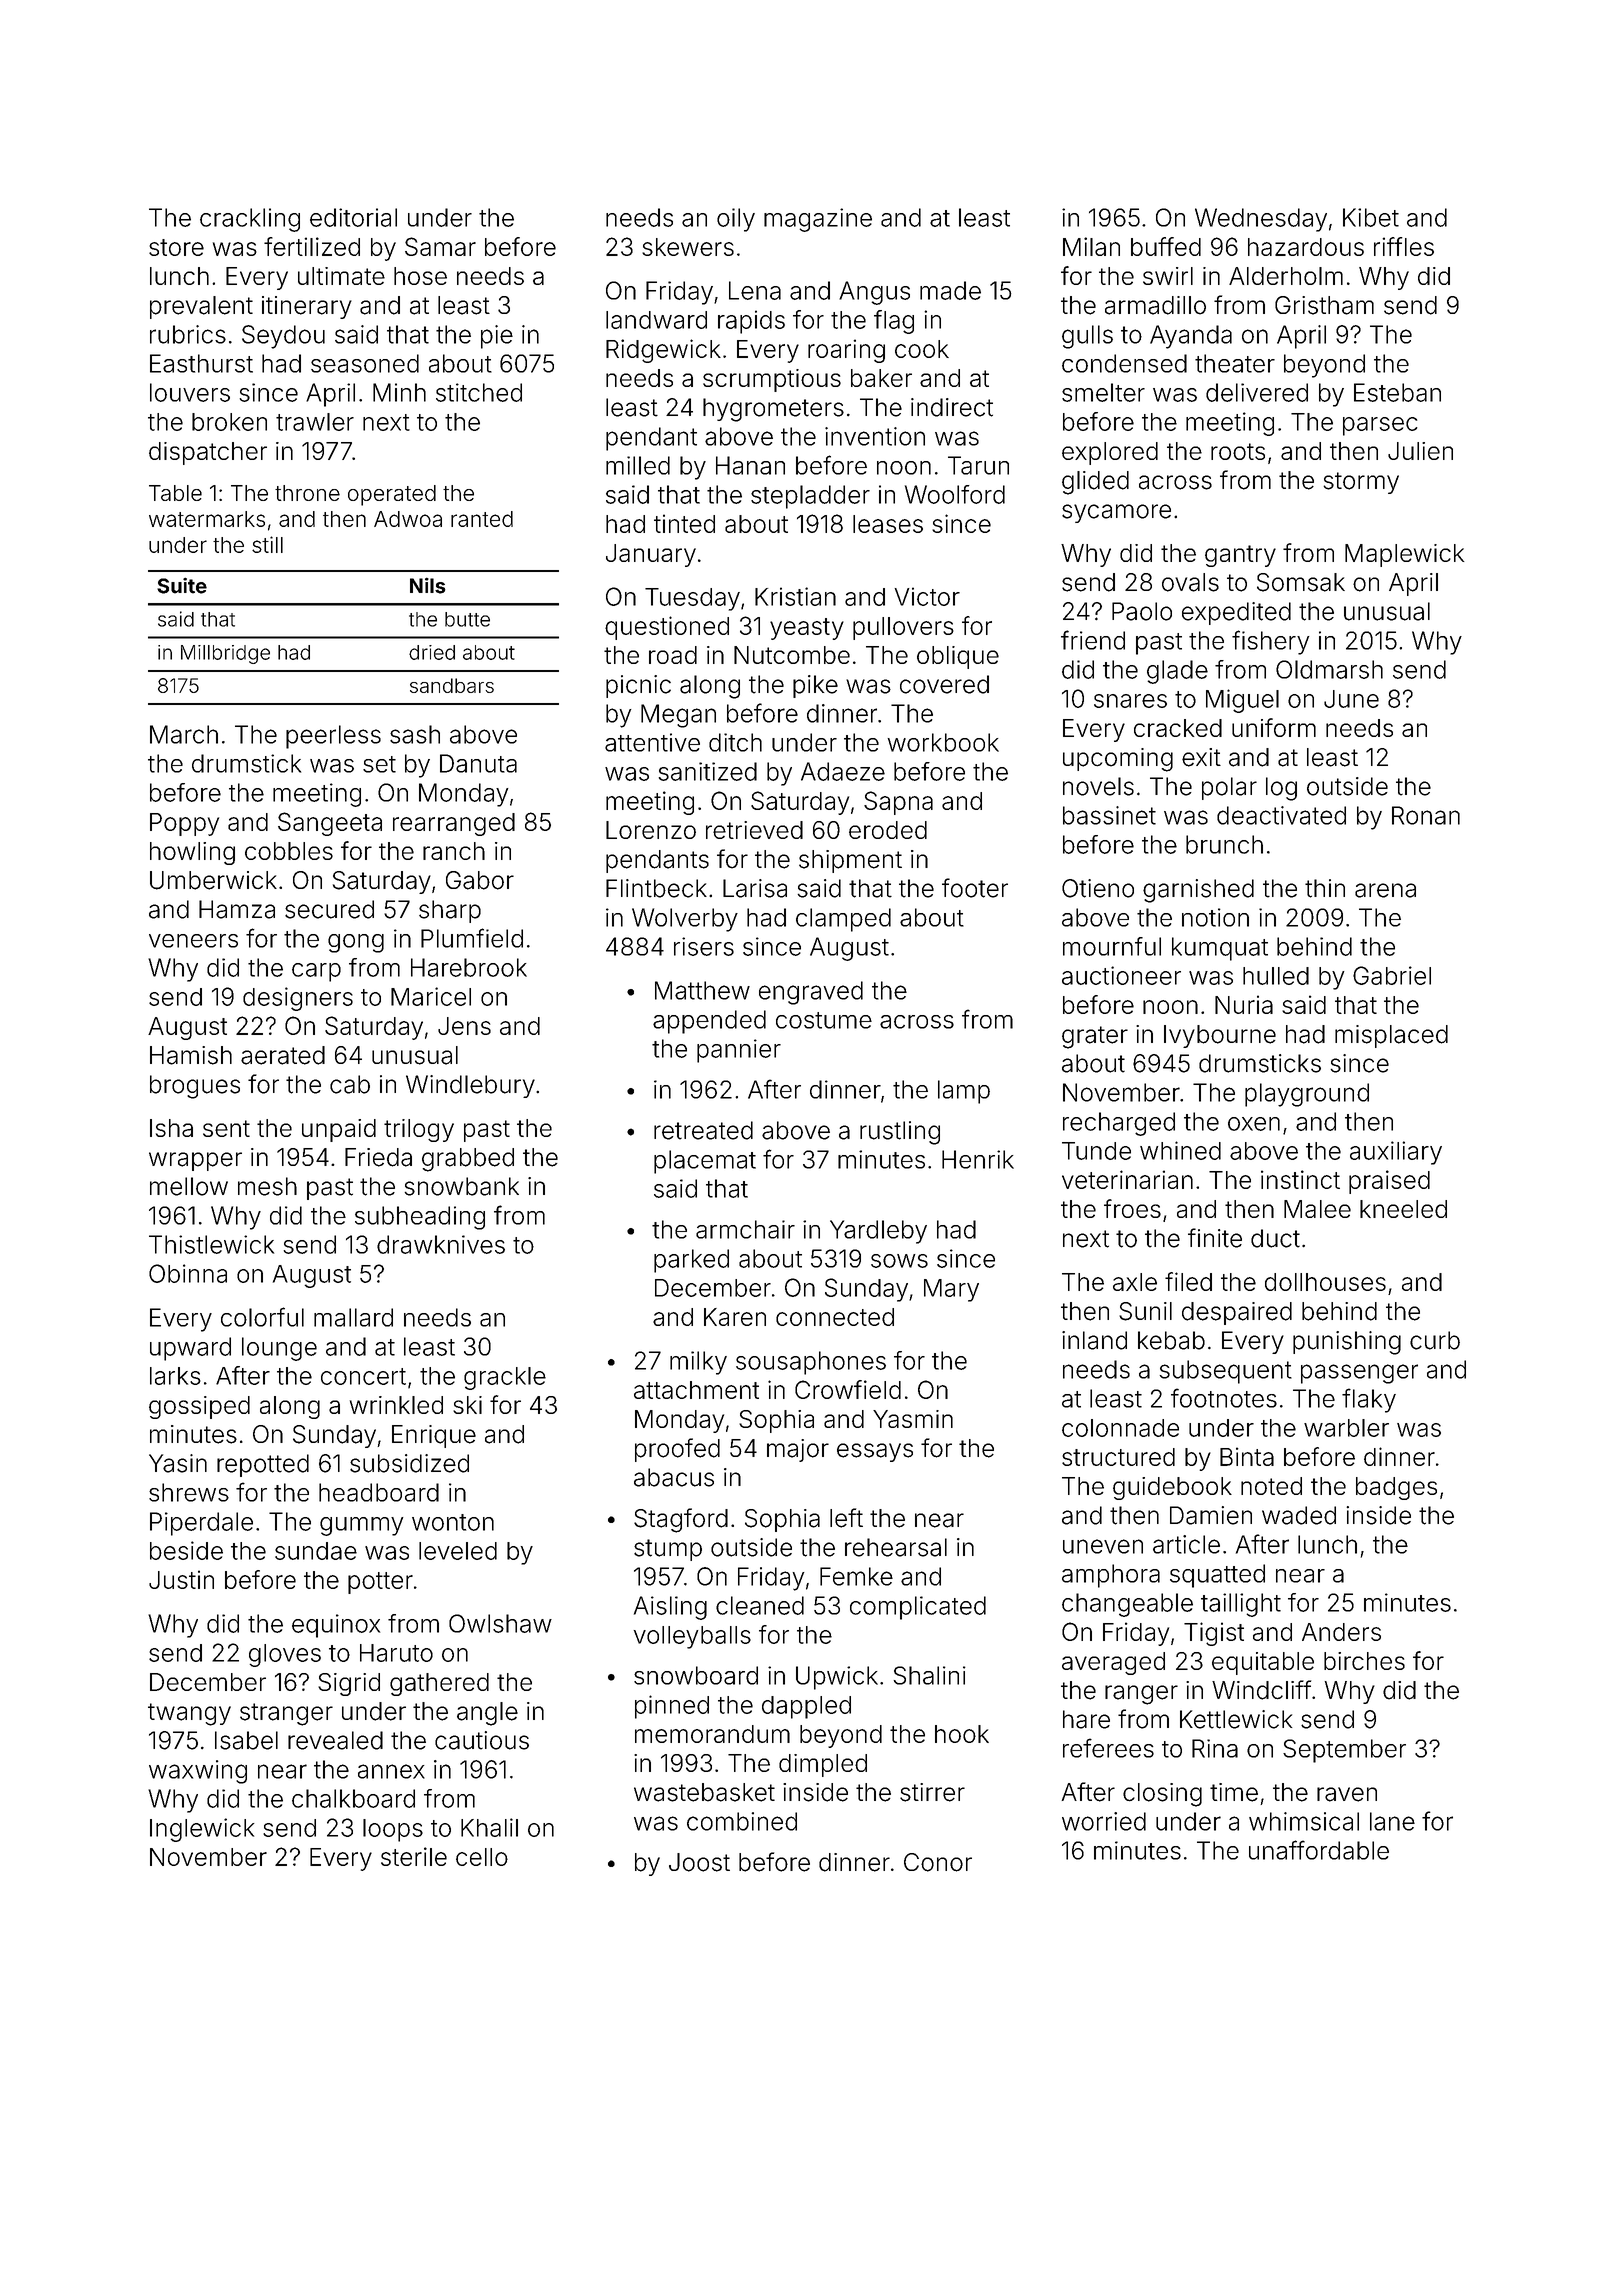  Describe the element at coordinates (414, 1856) in the screenshot. I see `sterile` at that location.
